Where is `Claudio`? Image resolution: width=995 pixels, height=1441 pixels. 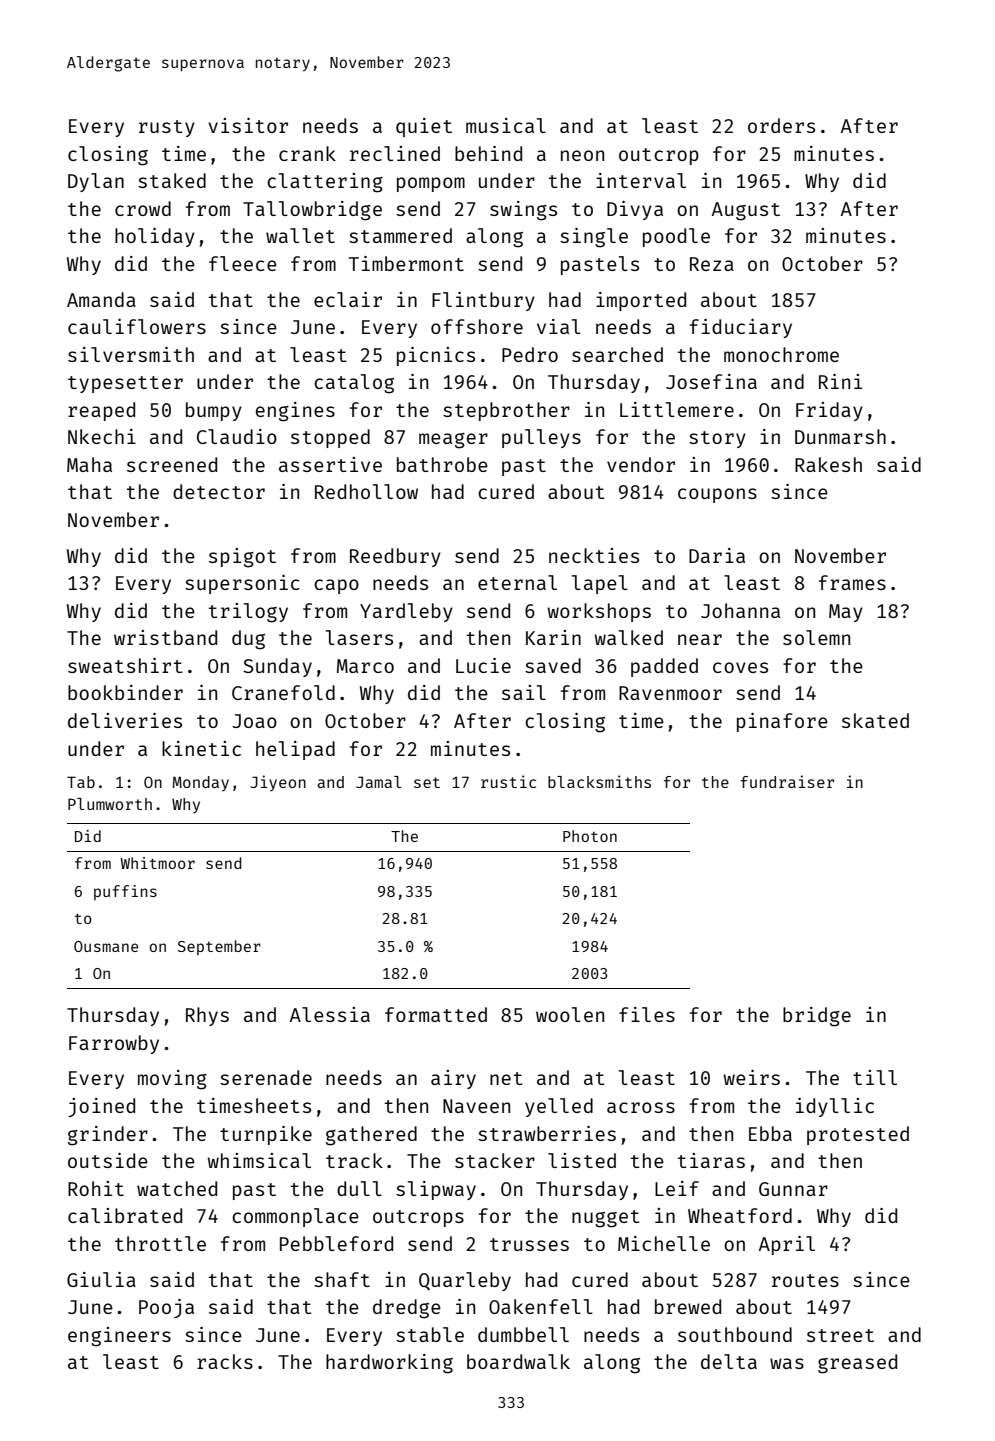 Claudio is located at coordinates (237, 436).
